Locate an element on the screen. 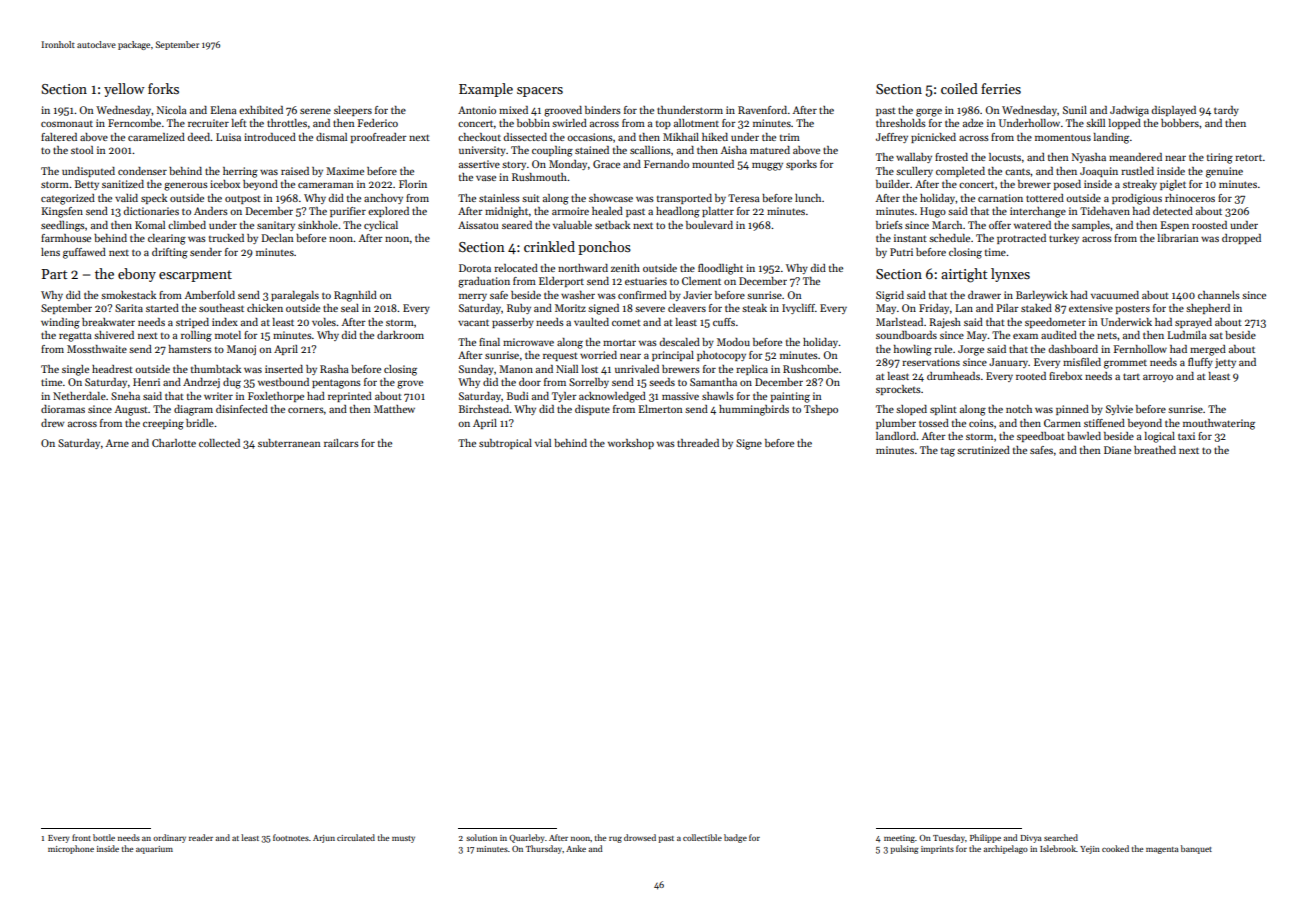 Image resolution: width=1308 pixels, height=924 pixels. Tuesday is located at coordinates (949, 838).
